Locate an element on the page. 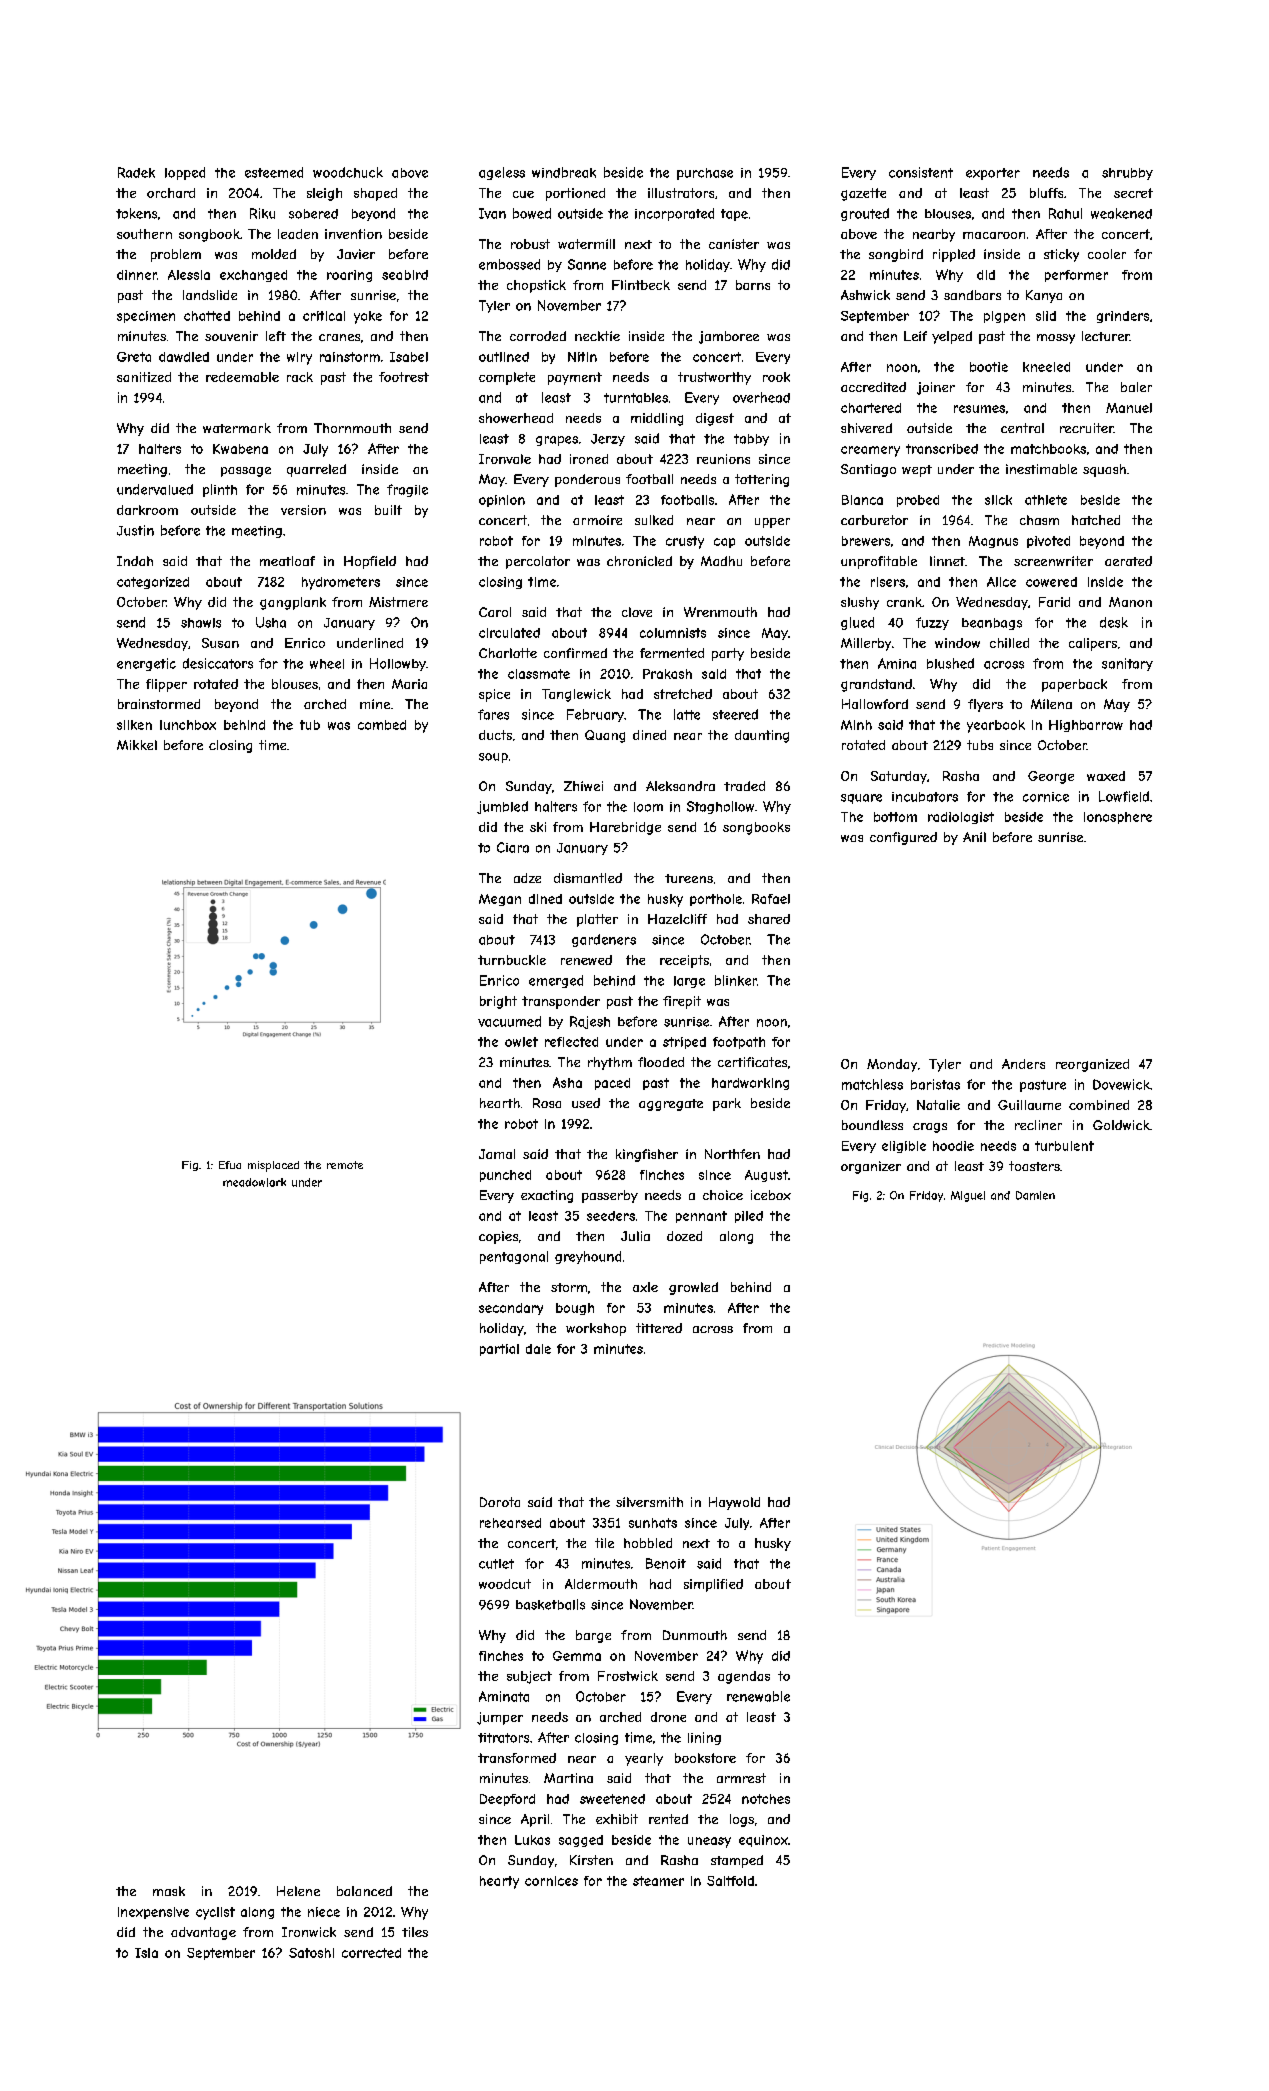 The image size is (1269, 2091). complete is located at coordinates (507, 378).
